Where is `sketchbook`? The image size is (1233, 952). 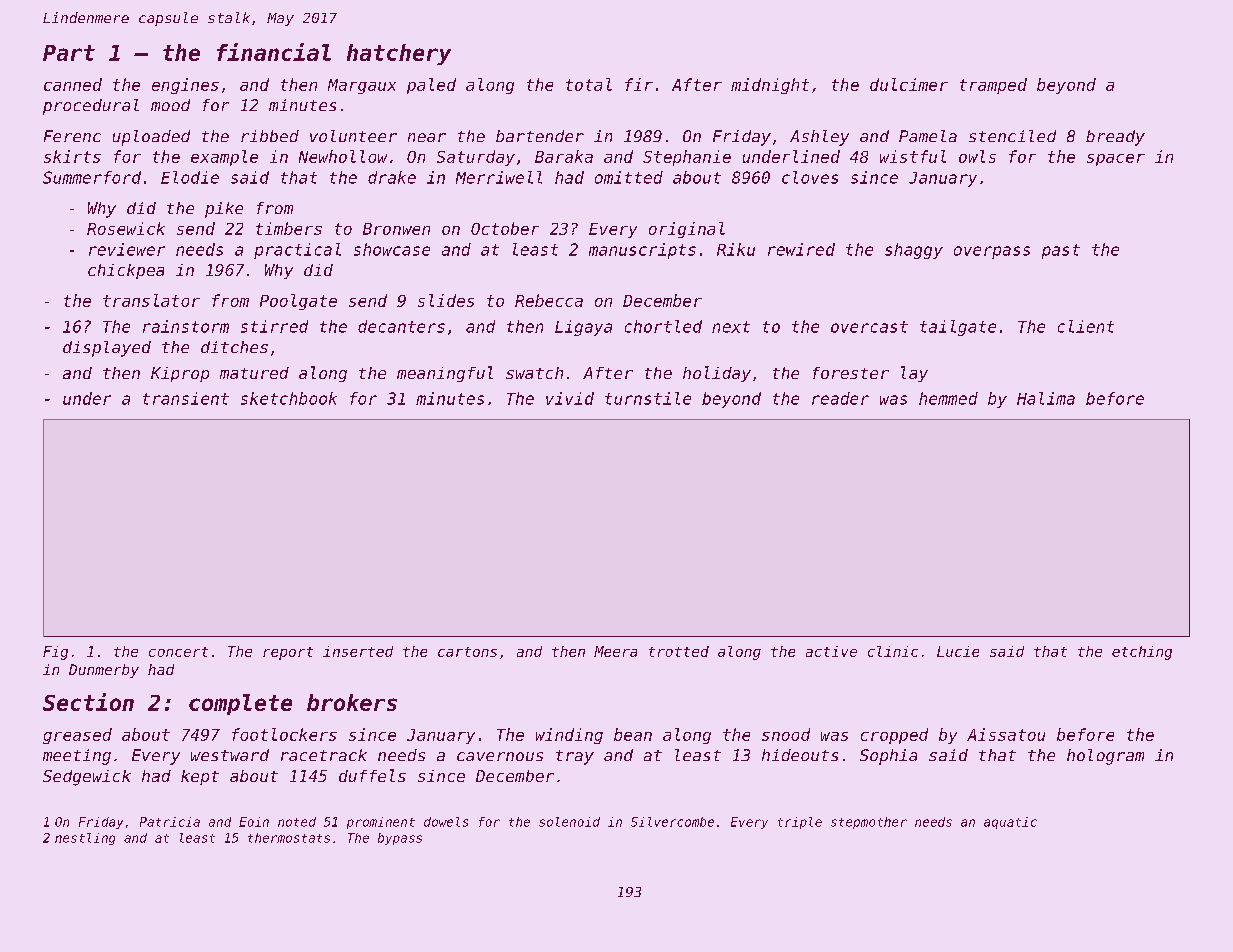 sketchbook is located at coordinates (289, 398).
